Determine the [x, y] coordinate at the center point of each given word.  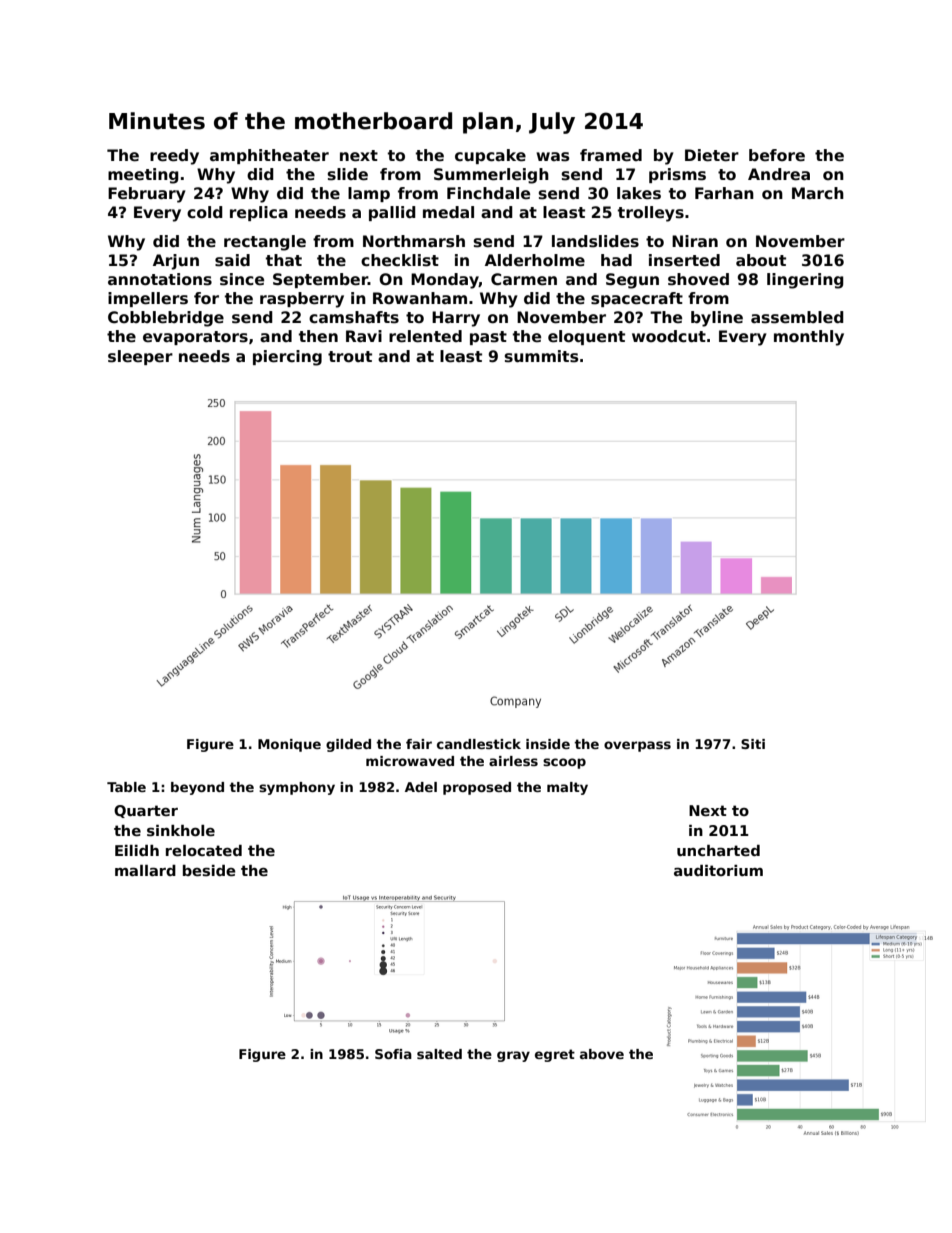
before [777, 155]
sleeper [140, 357]
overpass [637, 746]
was [553, 157]
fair [419, 744]
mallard [145, 870]
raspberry [302, 300]
